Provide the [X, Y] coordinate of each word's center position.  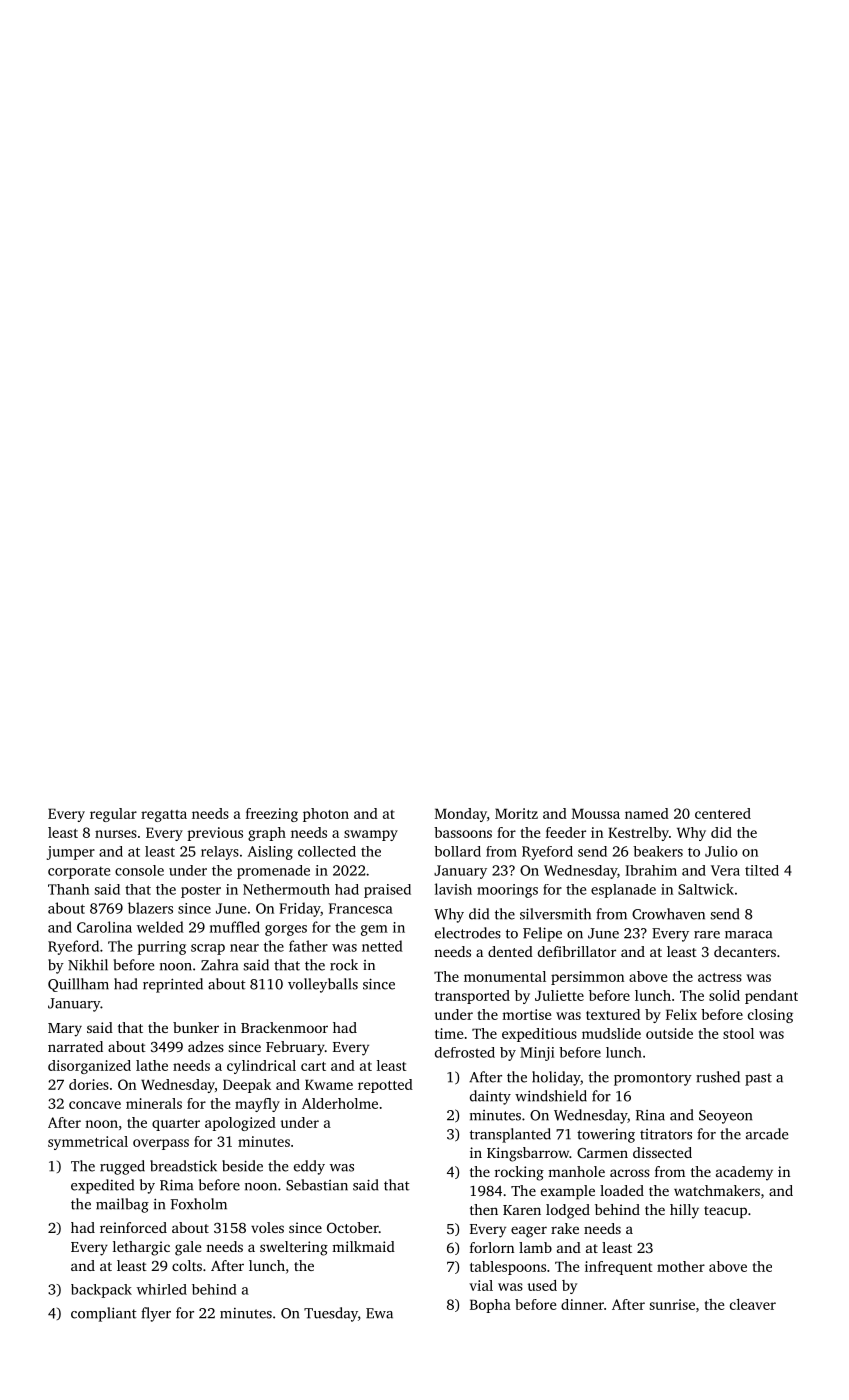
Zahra [219, 965]
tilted [762, 870]
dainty [490, 1097]
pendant [771, 997]
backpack [101, 1291]
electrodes [468, 933]
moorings [507, 891]
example [568, 1192]
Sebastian [317, 1185]
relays [220, 853]
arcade [767, 1134]
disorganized [89, 1067]
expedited [102, 1186]
